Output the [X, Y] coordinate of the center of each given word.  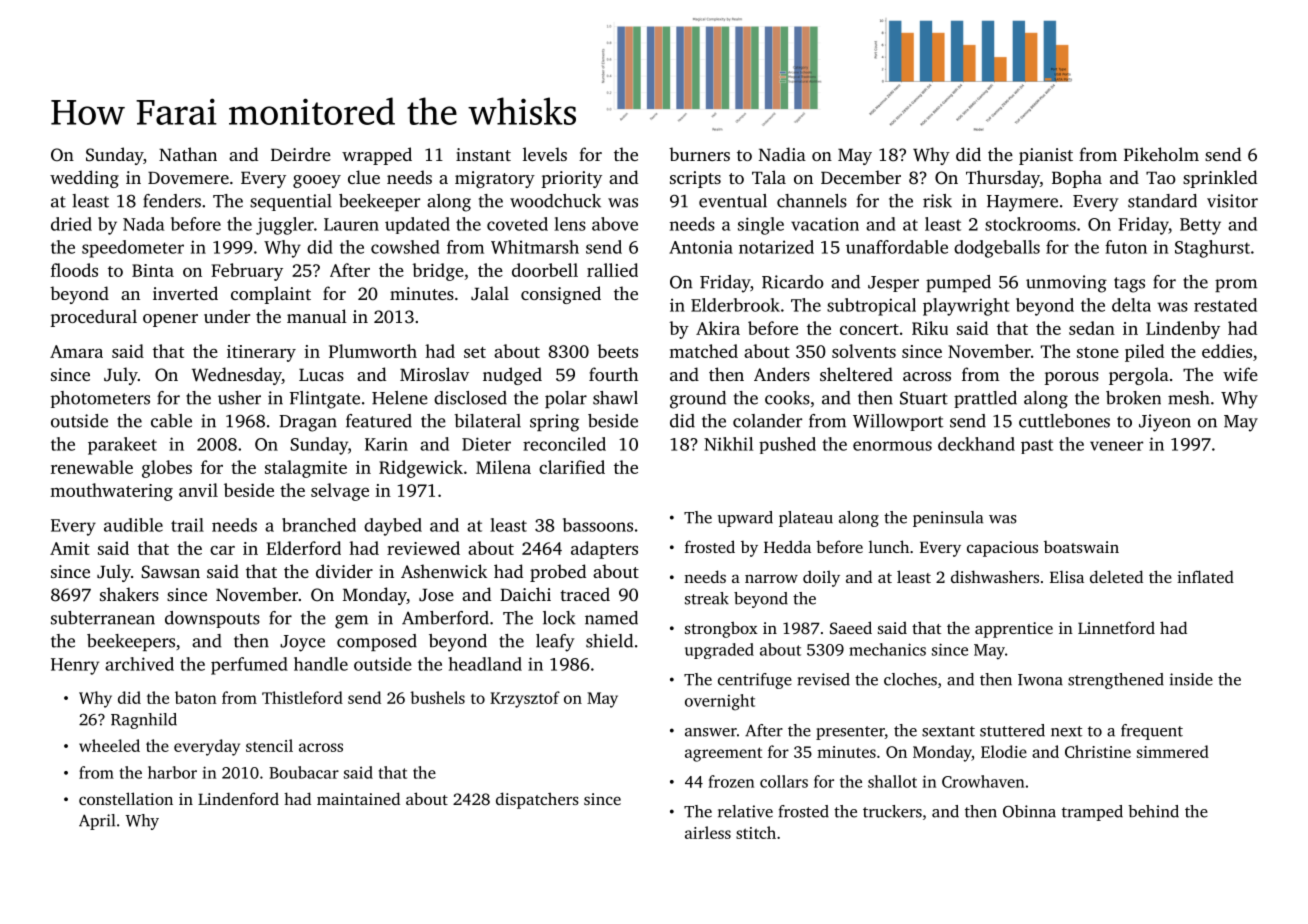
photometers [100, 399]
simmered [1173, 751]
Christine [1098, 751]
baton [196, 697]
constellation [126, 798]
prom [1236, 285]
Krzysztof [525, 699]
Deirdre [301, 154]
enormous [892, 446]
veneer [1116, 446]
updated [417, 225]
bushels [437, 697]
